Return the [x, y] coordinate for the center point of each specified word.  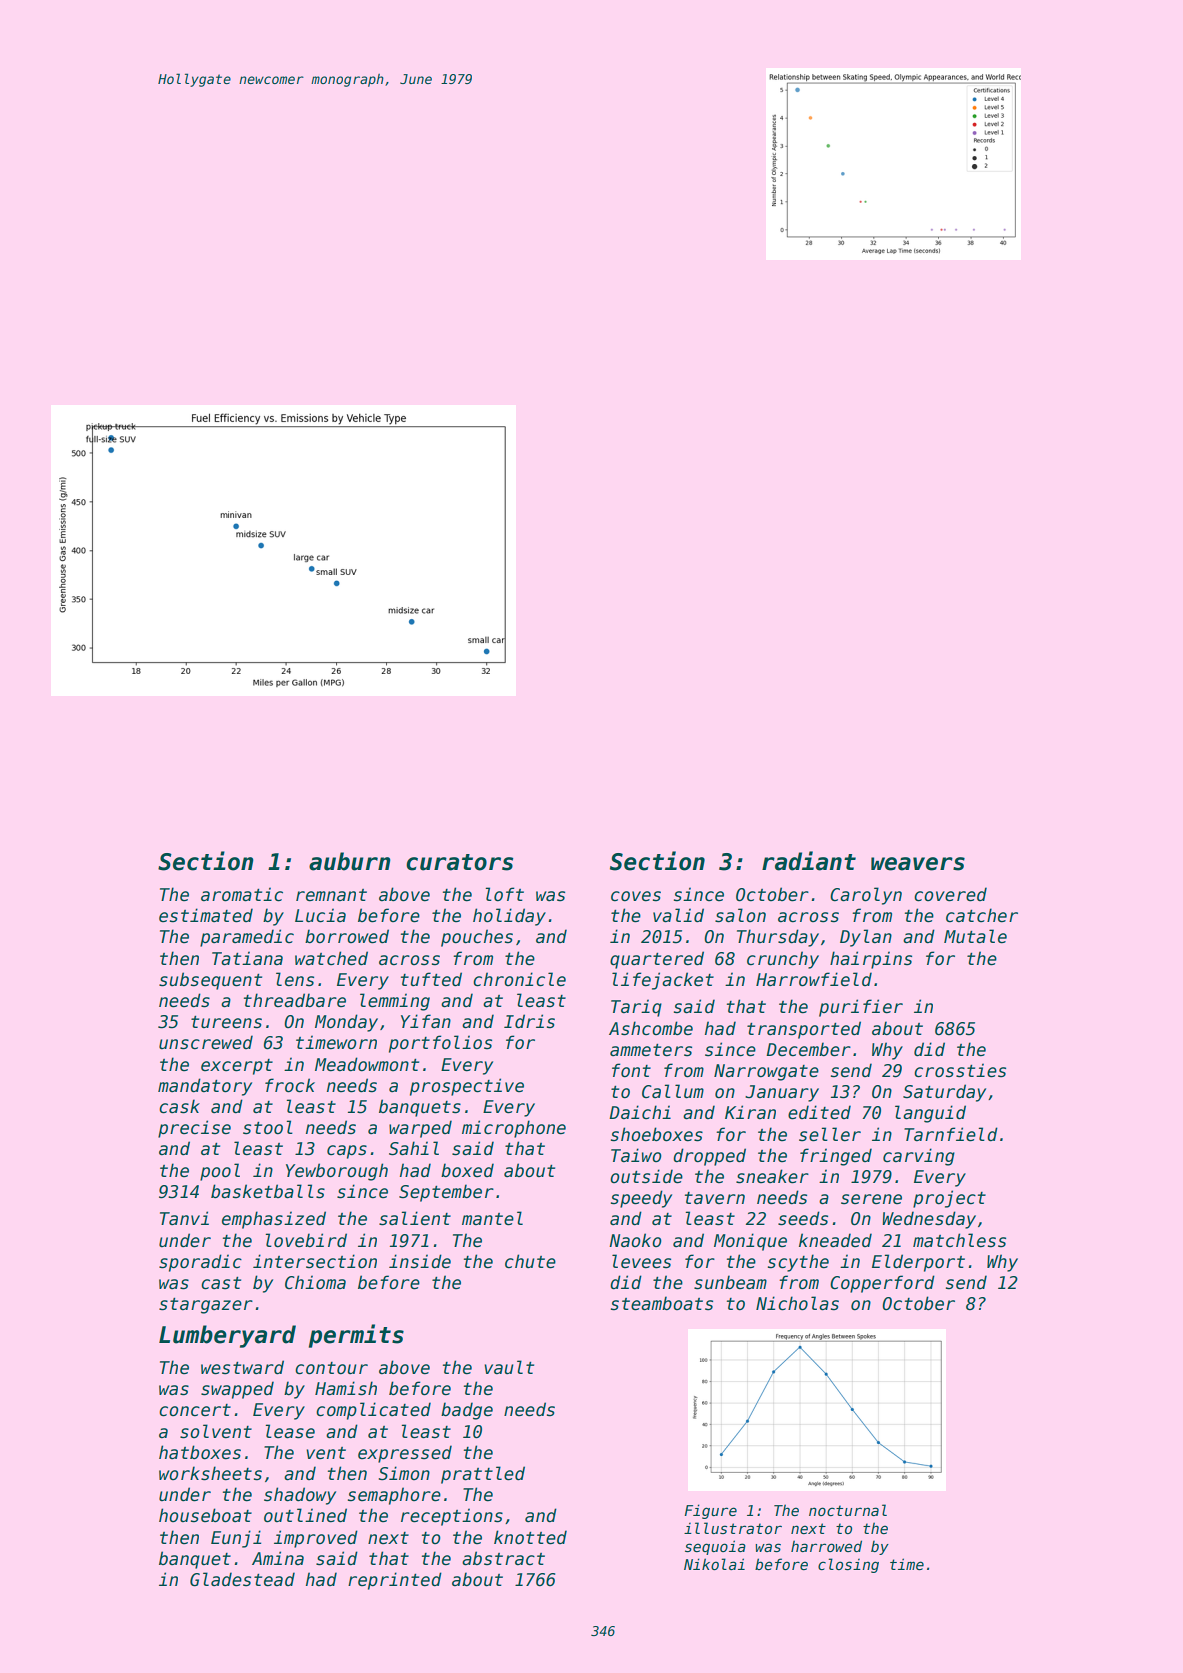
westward [242, 1367]
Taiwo [636, 1155]
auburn [350, 861]
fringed [836, 1157]
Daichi [640, 1112]
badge [467, 1411]
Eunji [236, 1539]
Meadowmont [367, 1064]
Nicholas [797, 1303]
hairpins [871, 960]
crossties [960, 1070]
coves [636, 896]
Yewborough [337, 1172]
